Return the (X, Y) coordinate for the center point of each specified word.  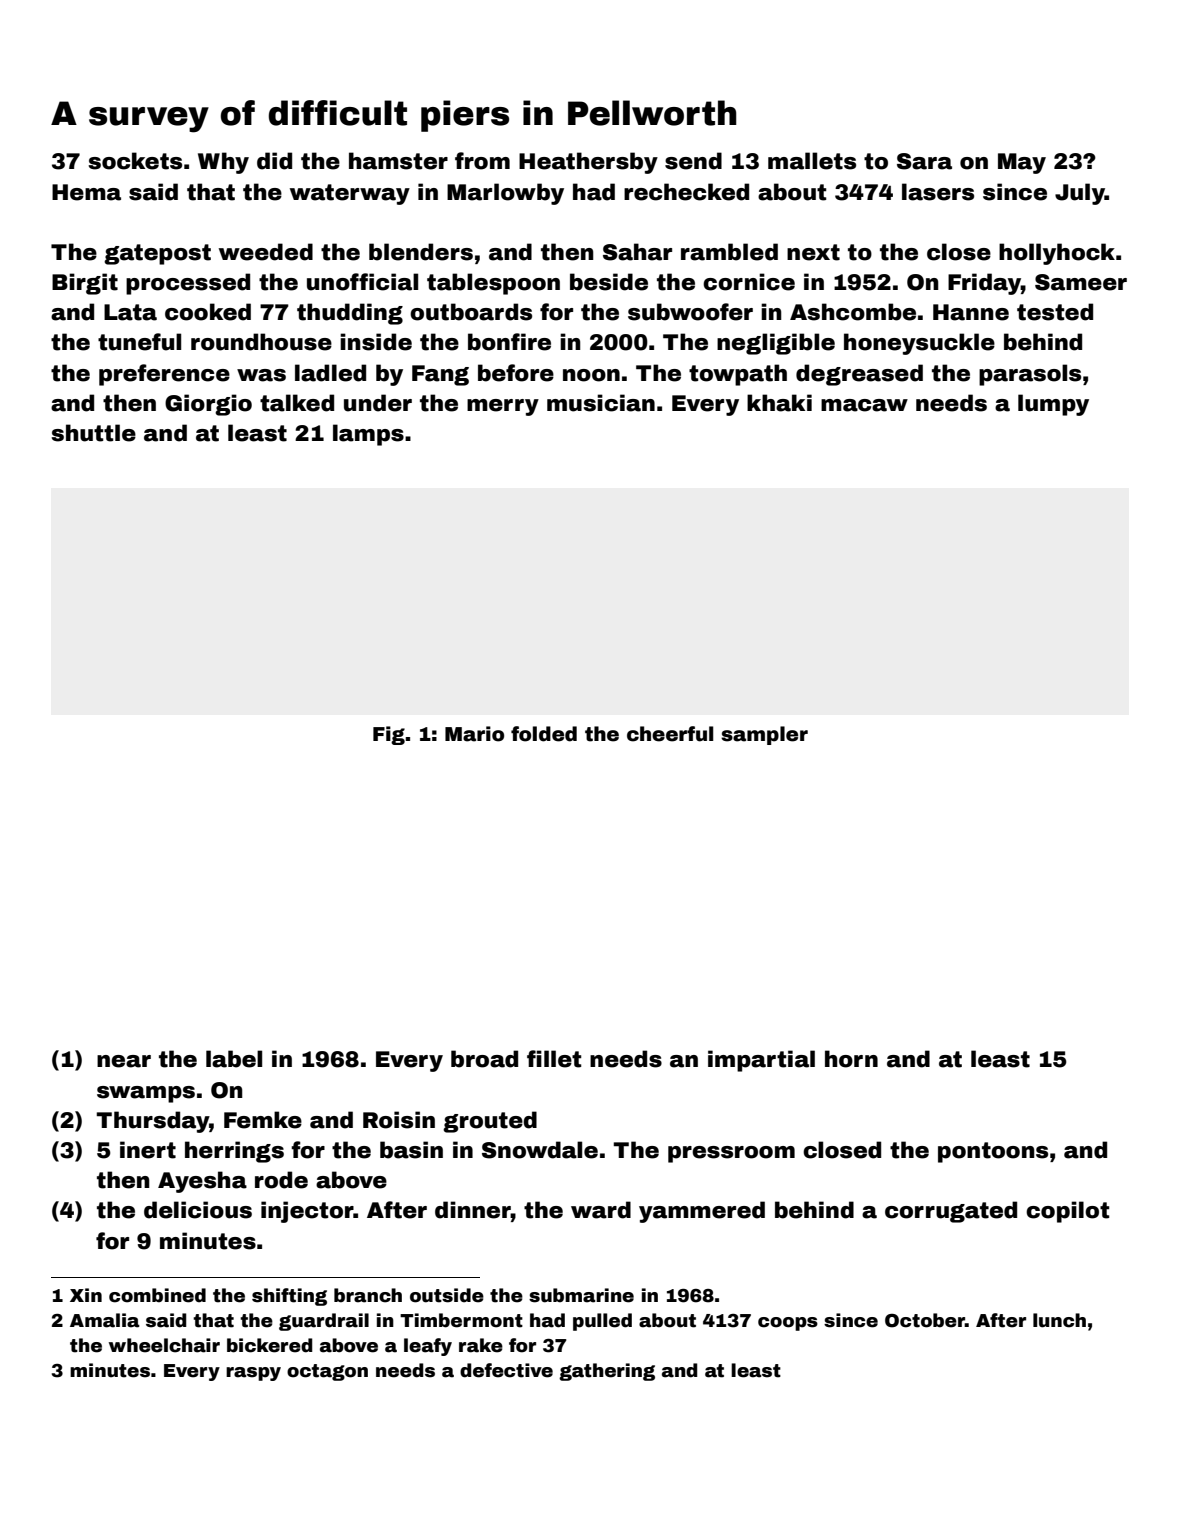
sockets (135, 161)
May (1022, 163)
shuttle (93, 433)
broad (484, 1059)
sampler (764, 735)
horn (851, 1059)
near (124, 1061)
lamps (368, 435)
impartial (761, 1061)
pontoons (993, 1152)
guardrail (324, 1322)
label (234, 1059)
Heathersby (588, 163)
